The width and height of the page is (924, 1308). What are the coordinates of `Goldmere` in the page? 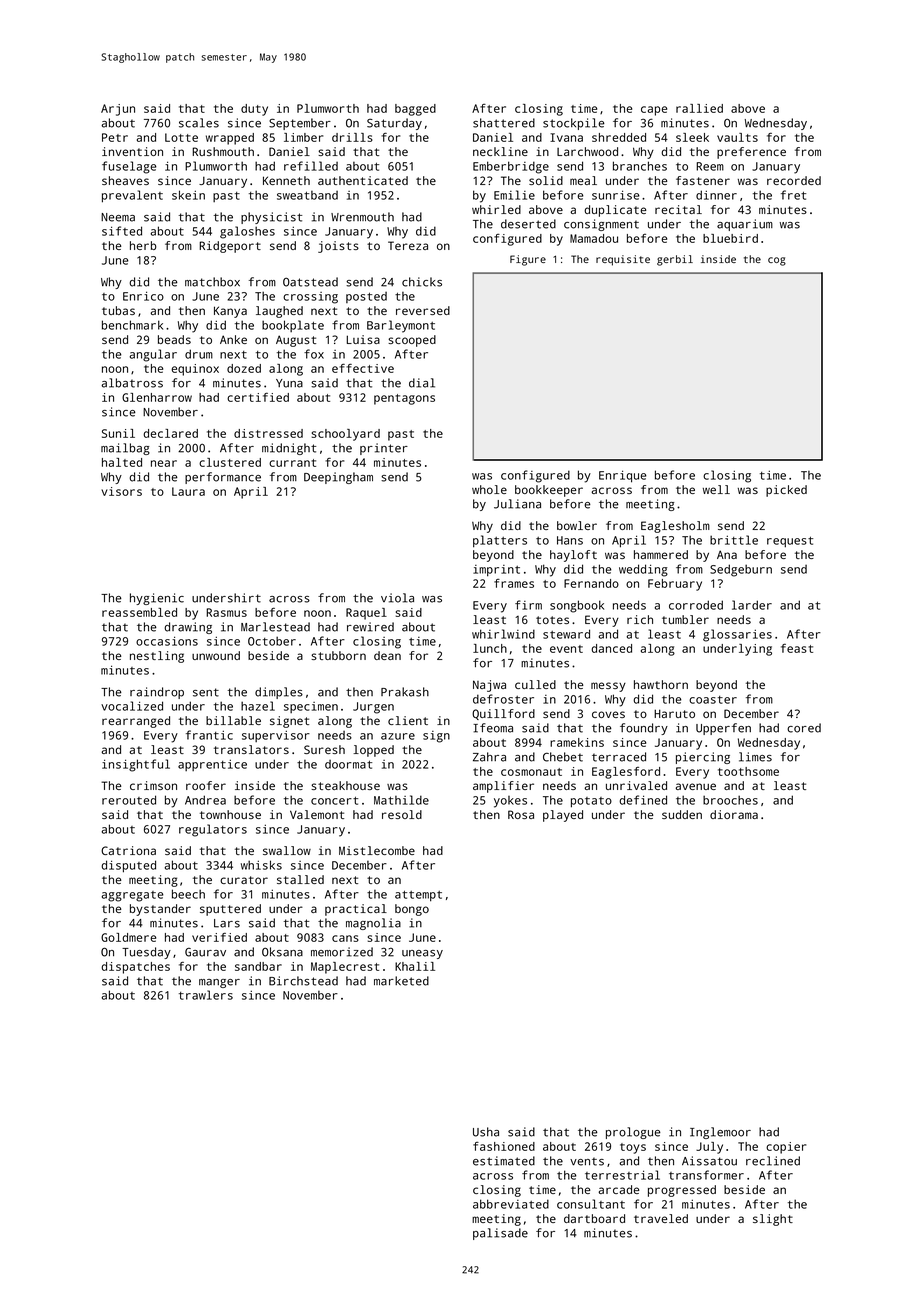 It's located at (128, 937).
